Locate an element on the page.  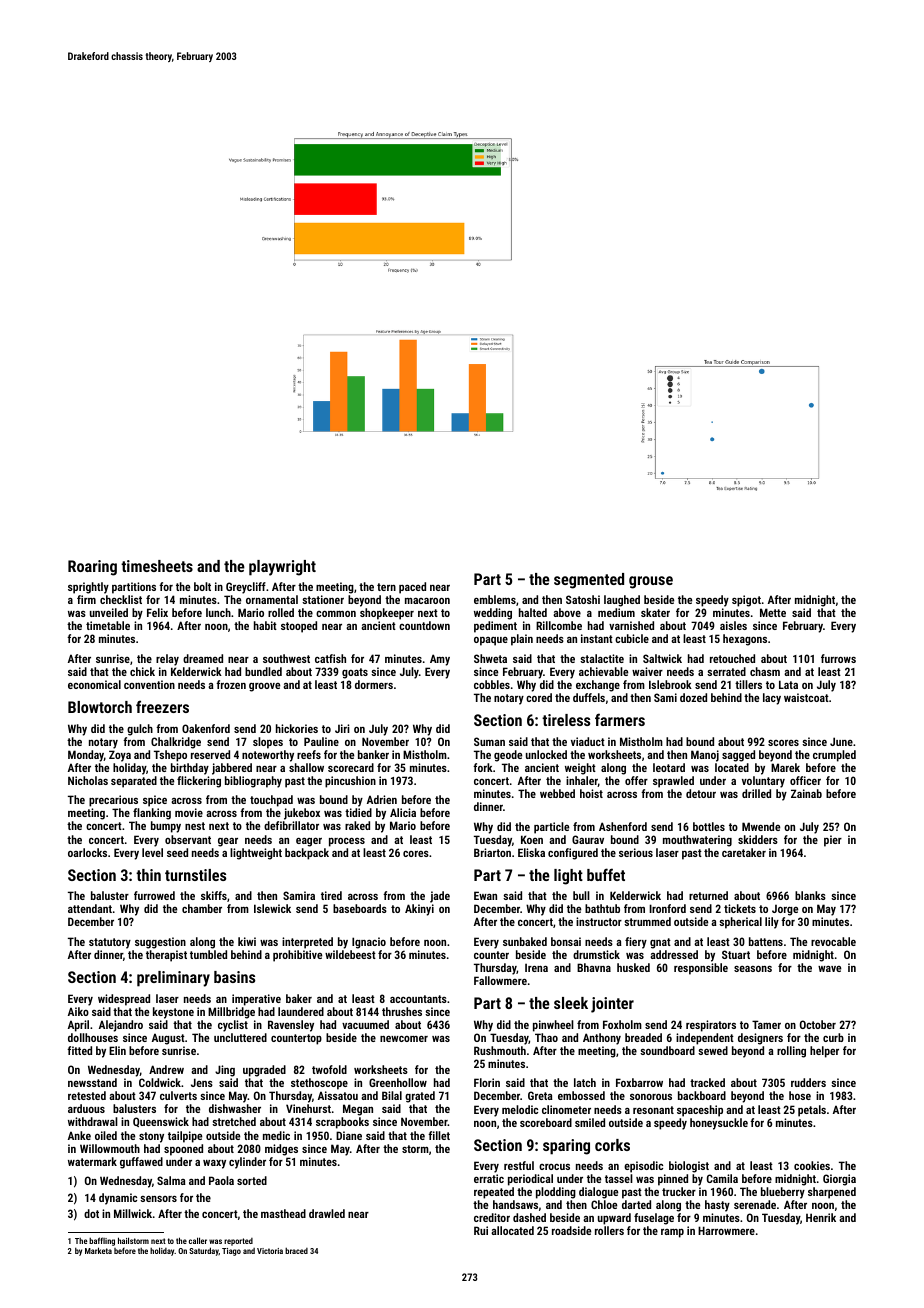
Florin is located at coordinates (487, 1082).
